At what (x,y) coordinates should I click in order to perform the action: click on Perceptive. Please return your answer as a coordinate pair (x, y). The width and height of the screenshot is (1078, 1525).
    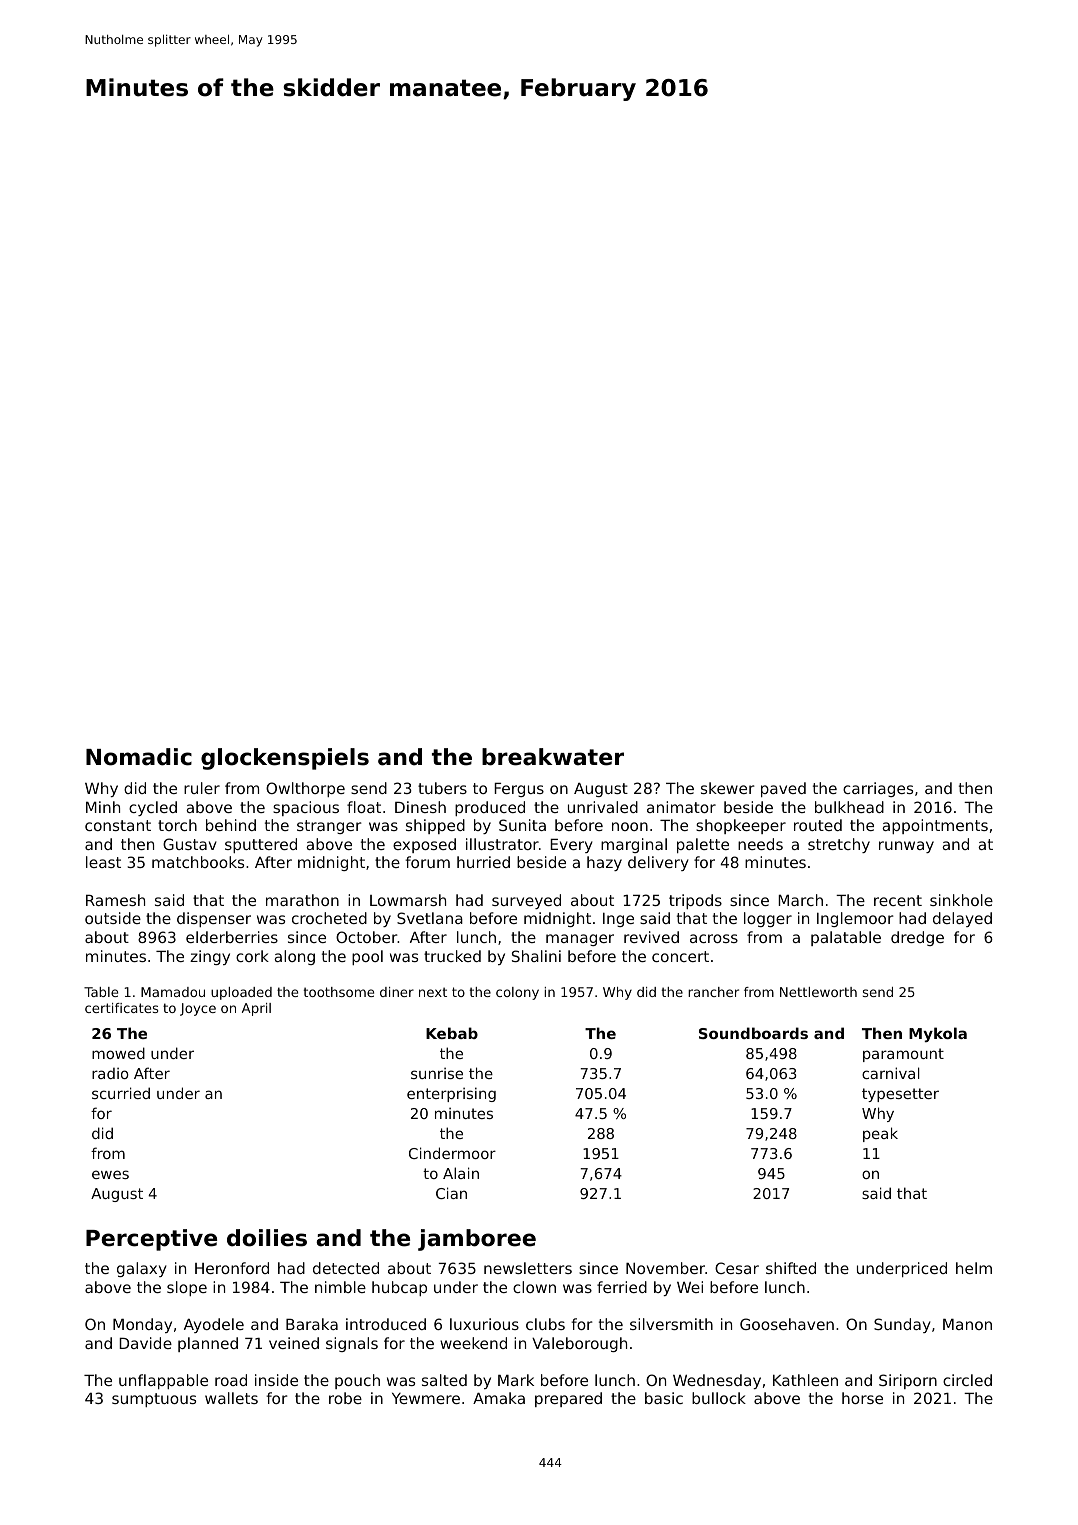
    Looking at the image, I should click on (151, 1240).
